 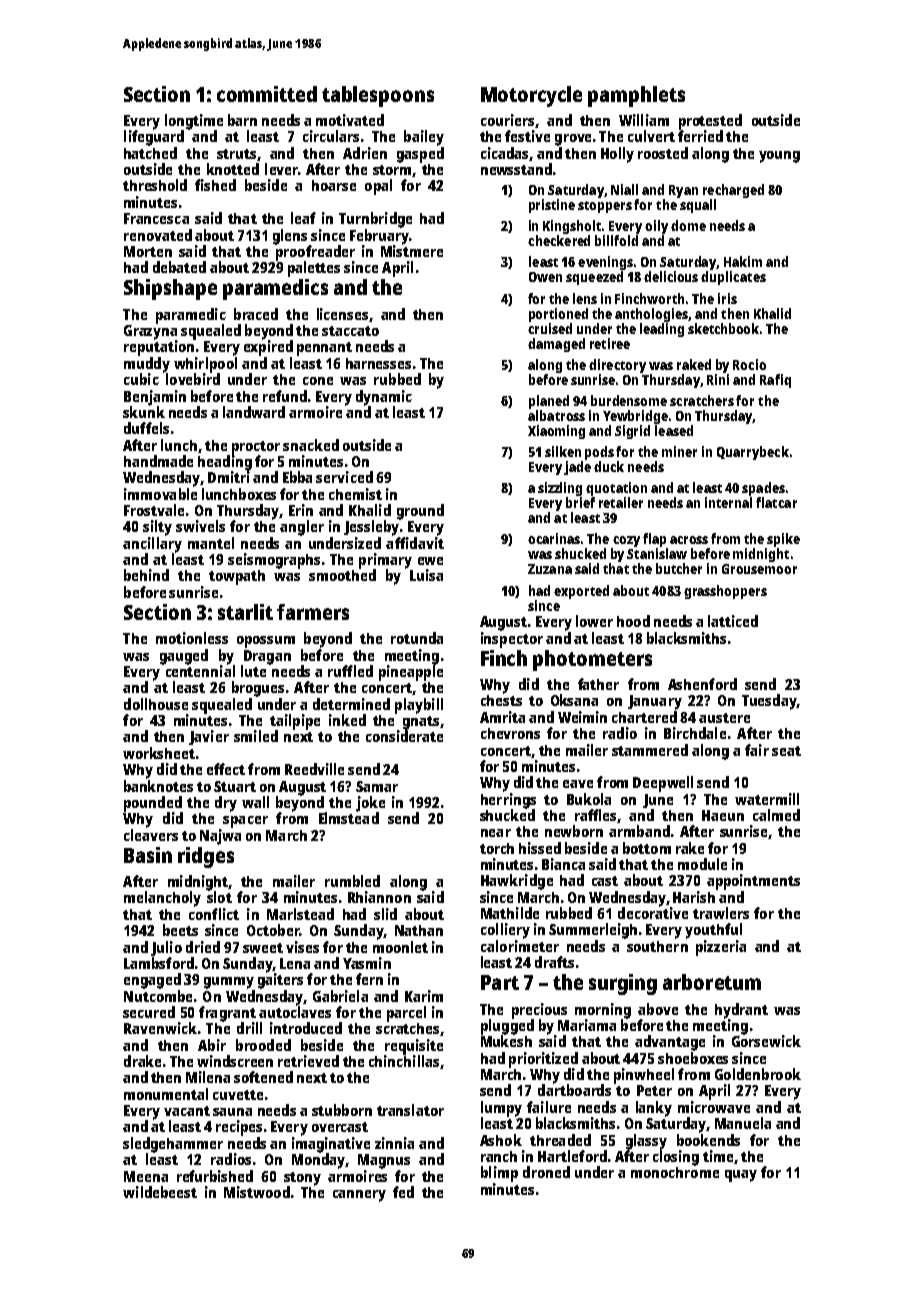 I want to click on ewe, so click(x=430, y=561).
